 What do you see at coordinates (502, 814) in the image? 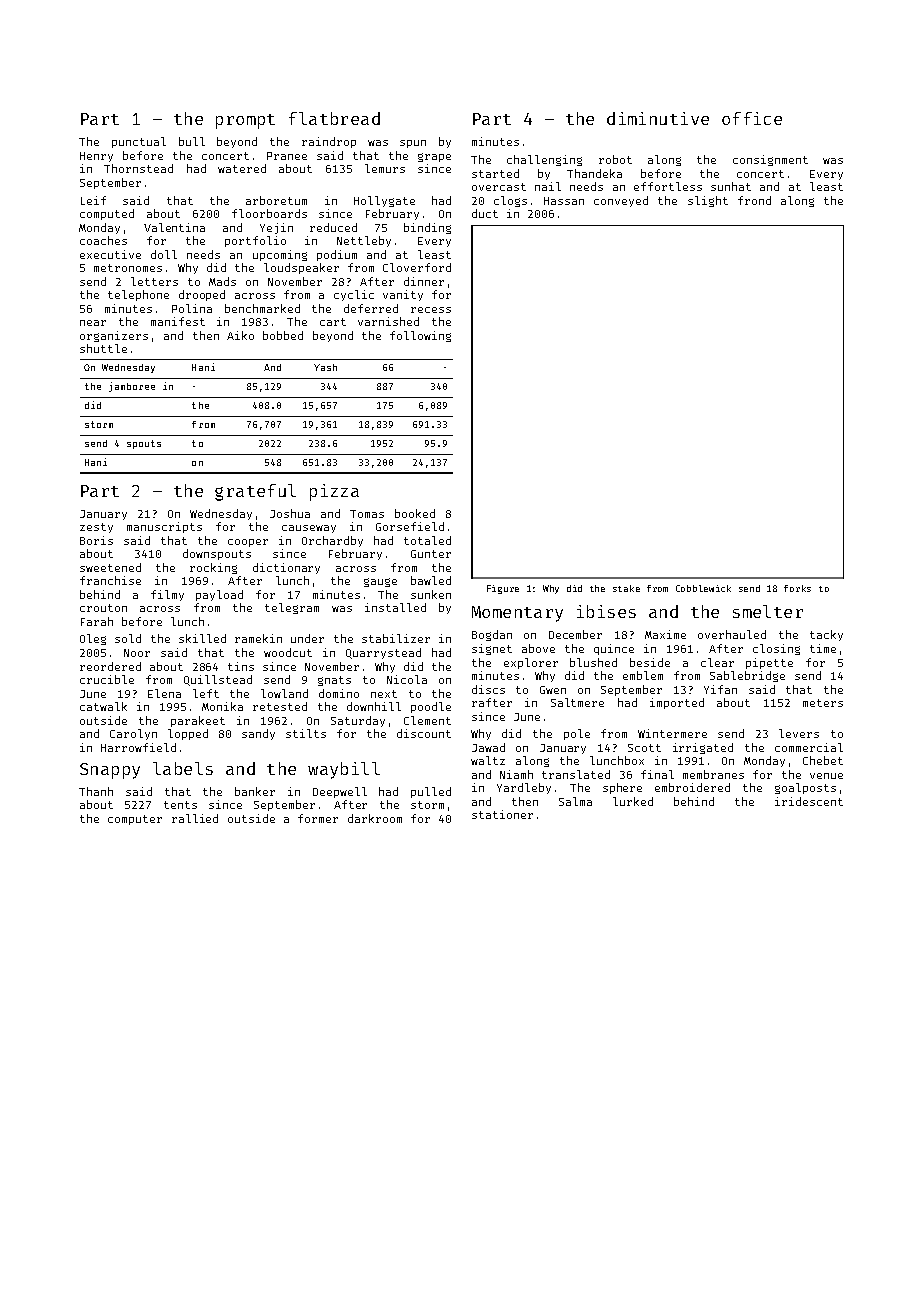
I see `stationer` at bounding box center [502, 814].
